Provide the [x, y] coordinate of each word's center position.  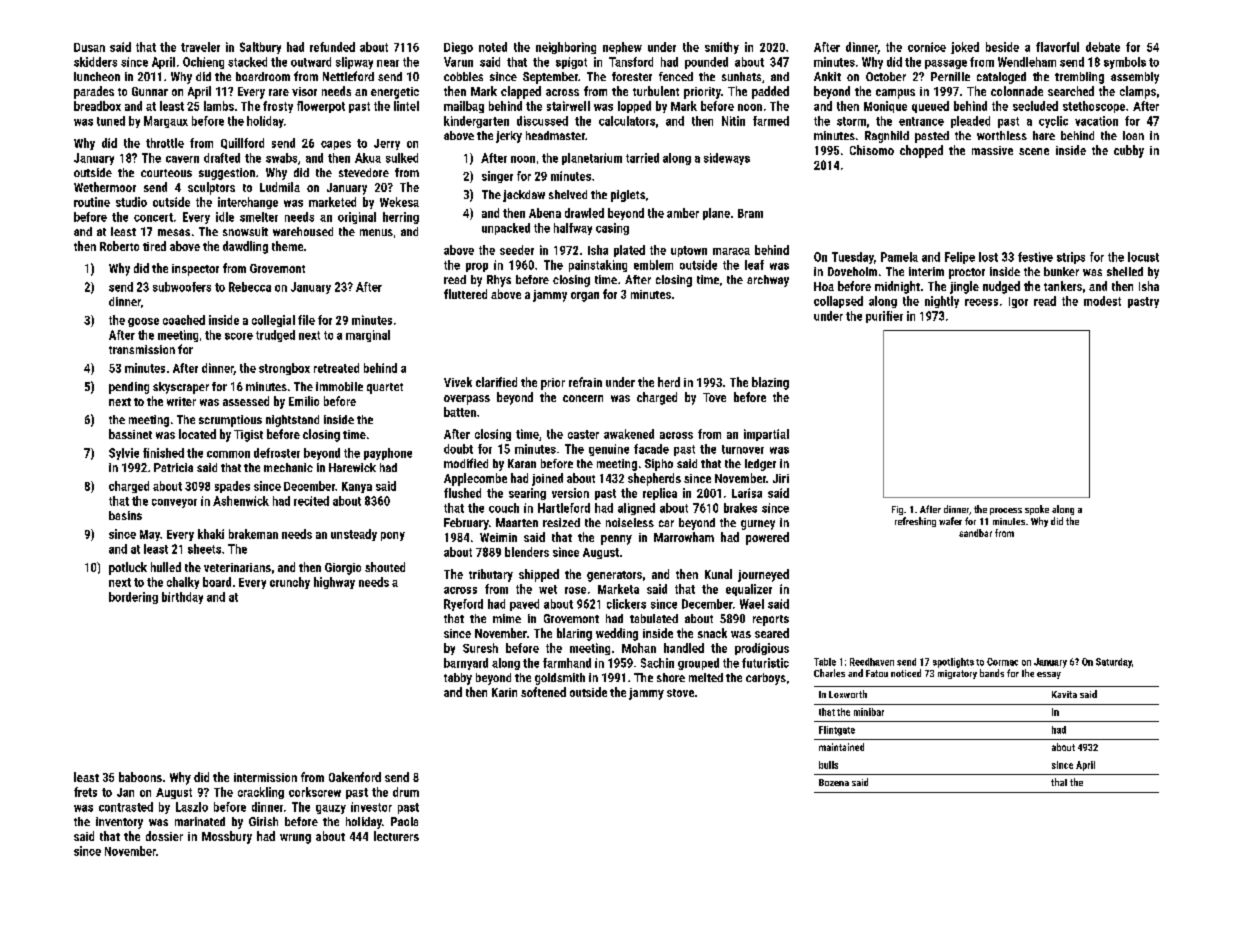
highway [334, 583]
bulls [828, 765]
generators [614, 576]
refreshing [915, 522]
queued [930, 107]
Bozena [834, 782]
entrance [921, 121]
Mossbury [227, 837]
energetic [395, 93]
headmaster [555, 135]
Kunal [718, 574]
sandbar [975, 533]
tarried [642, 158]
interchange [248, 203]
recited [311, 501]
